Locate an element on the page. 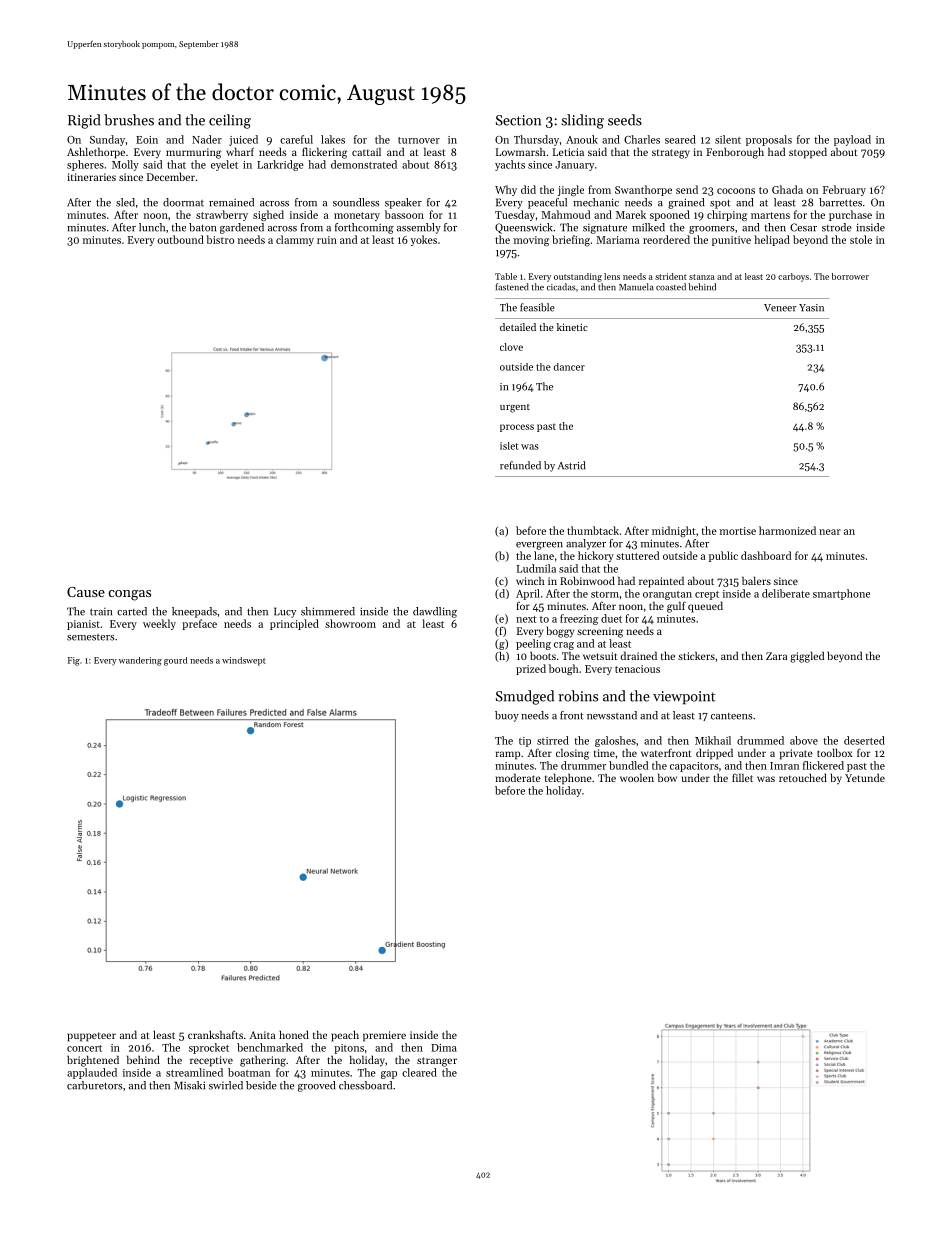 The image size is (952, 1233). outbound is located at coordinates (180, 239).
